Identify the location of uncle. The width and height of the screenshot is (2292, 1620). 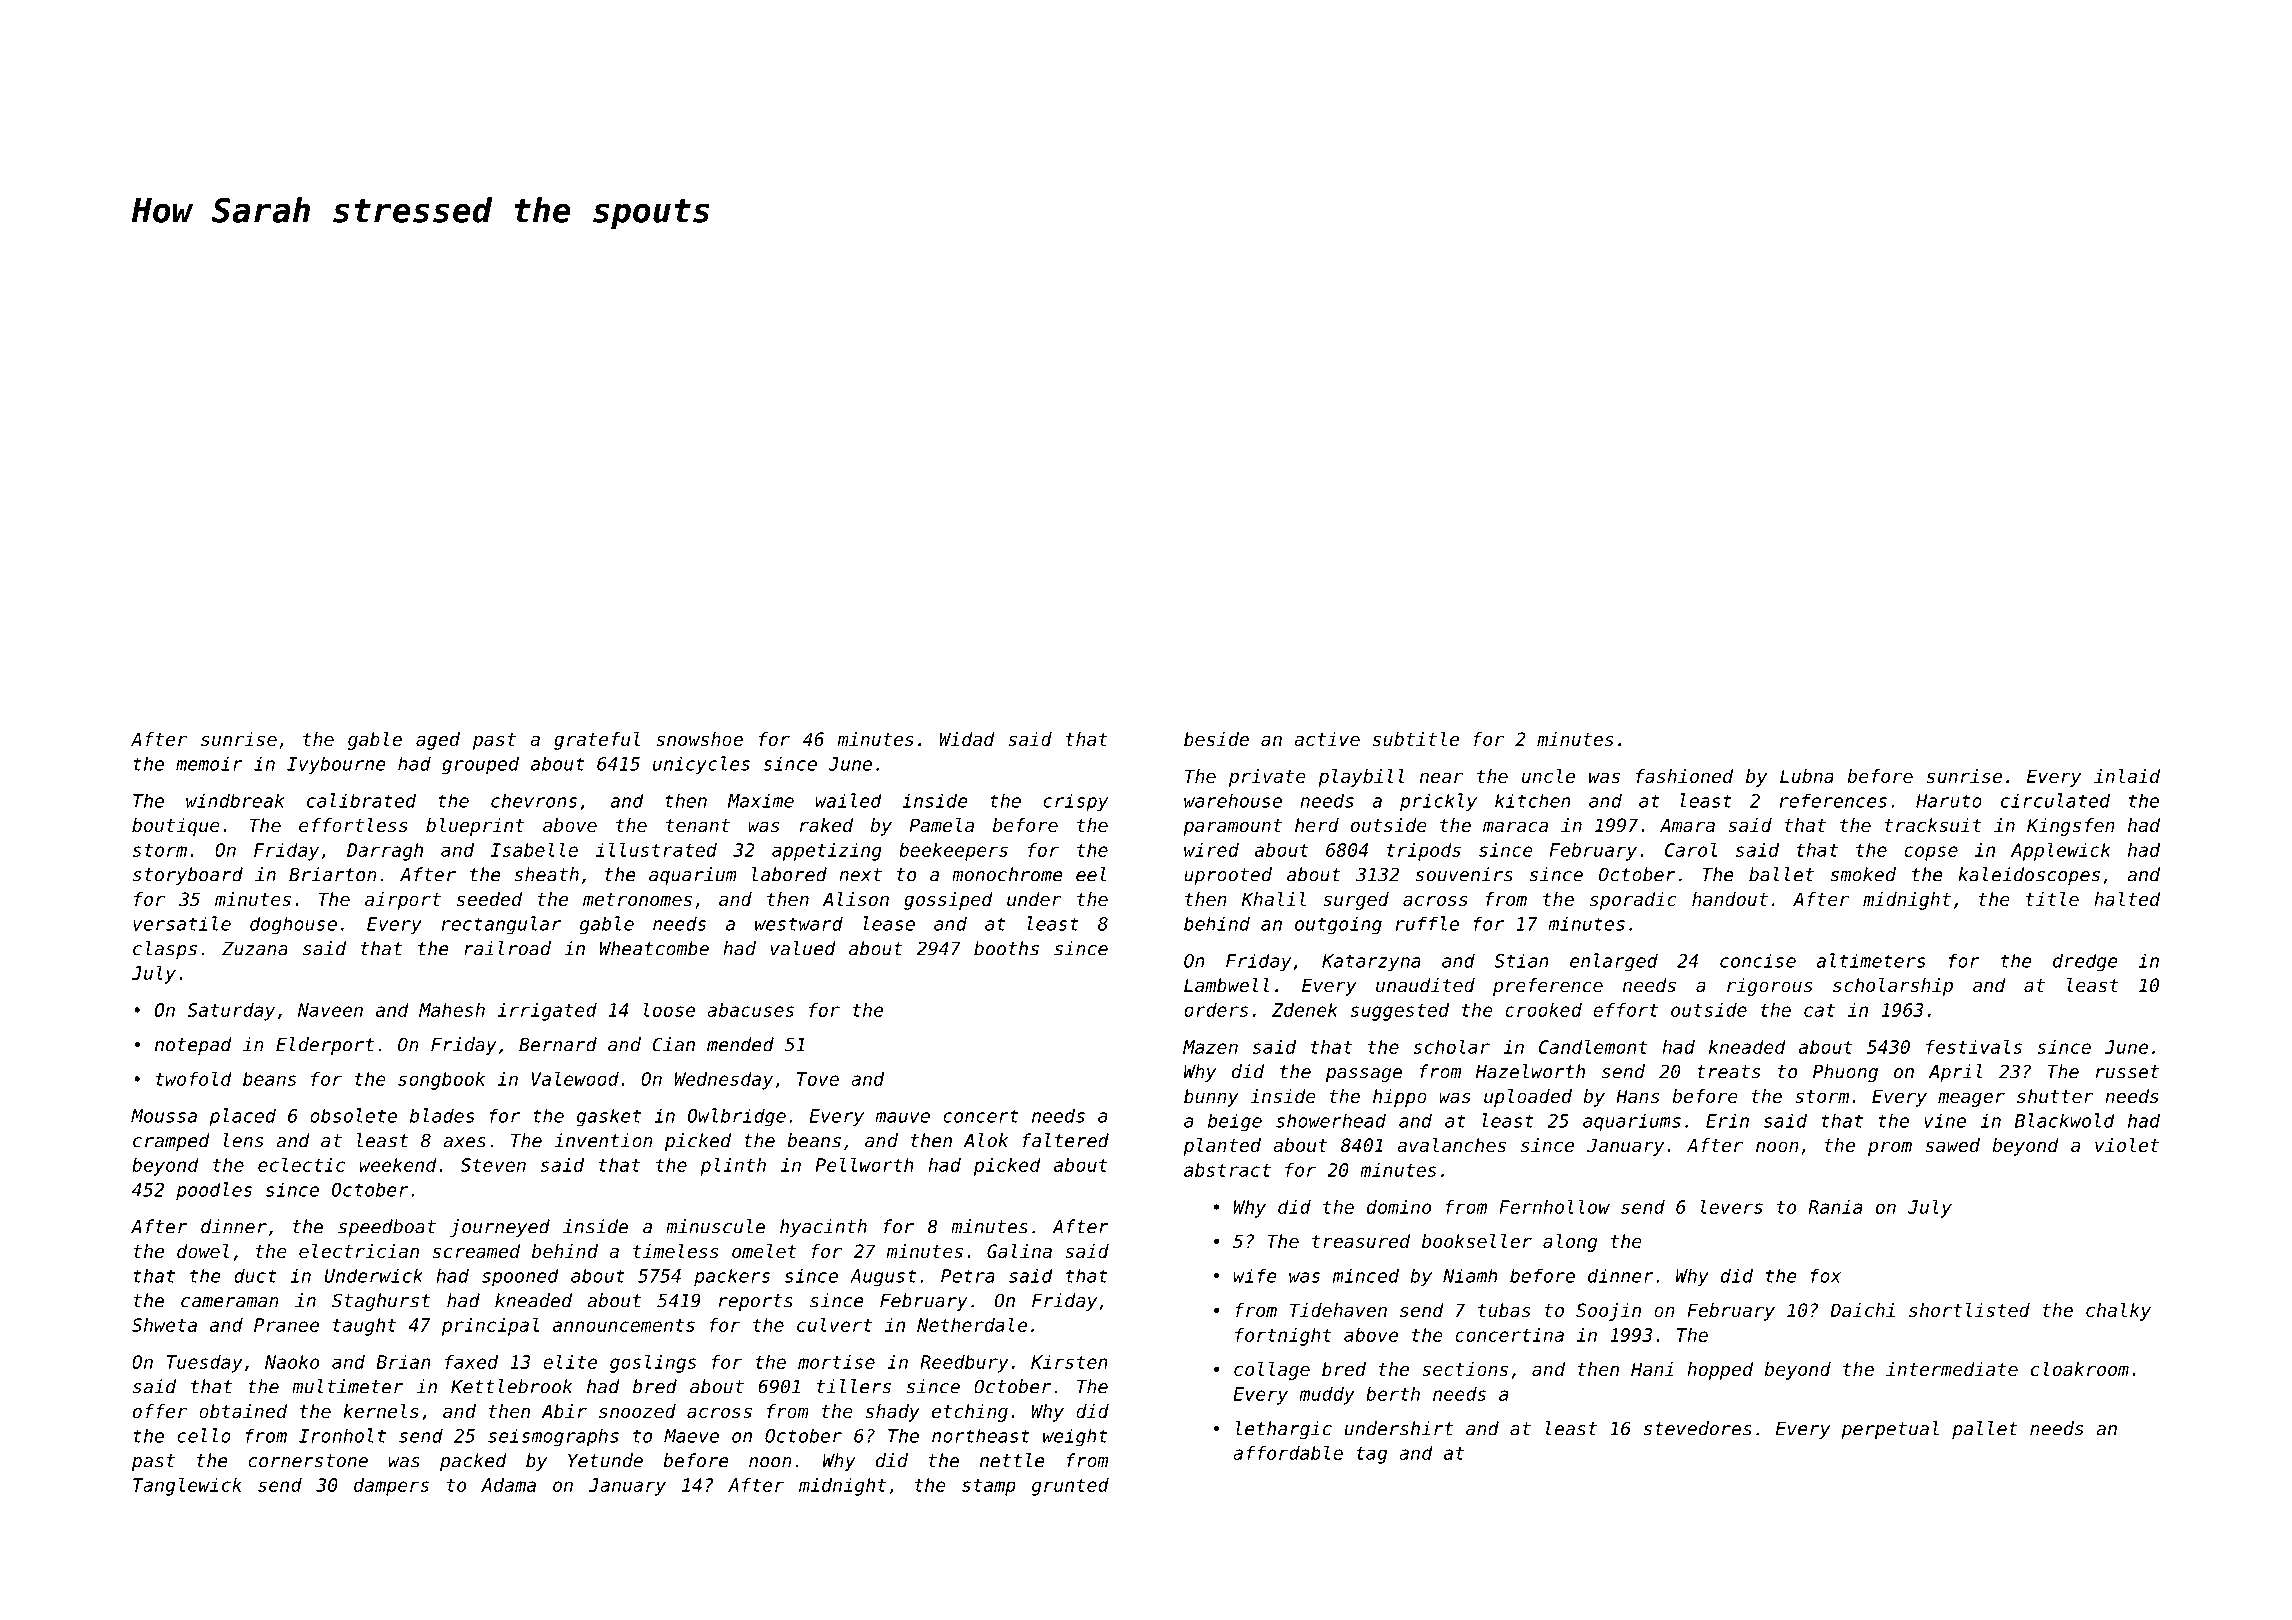
(1548, 776).
